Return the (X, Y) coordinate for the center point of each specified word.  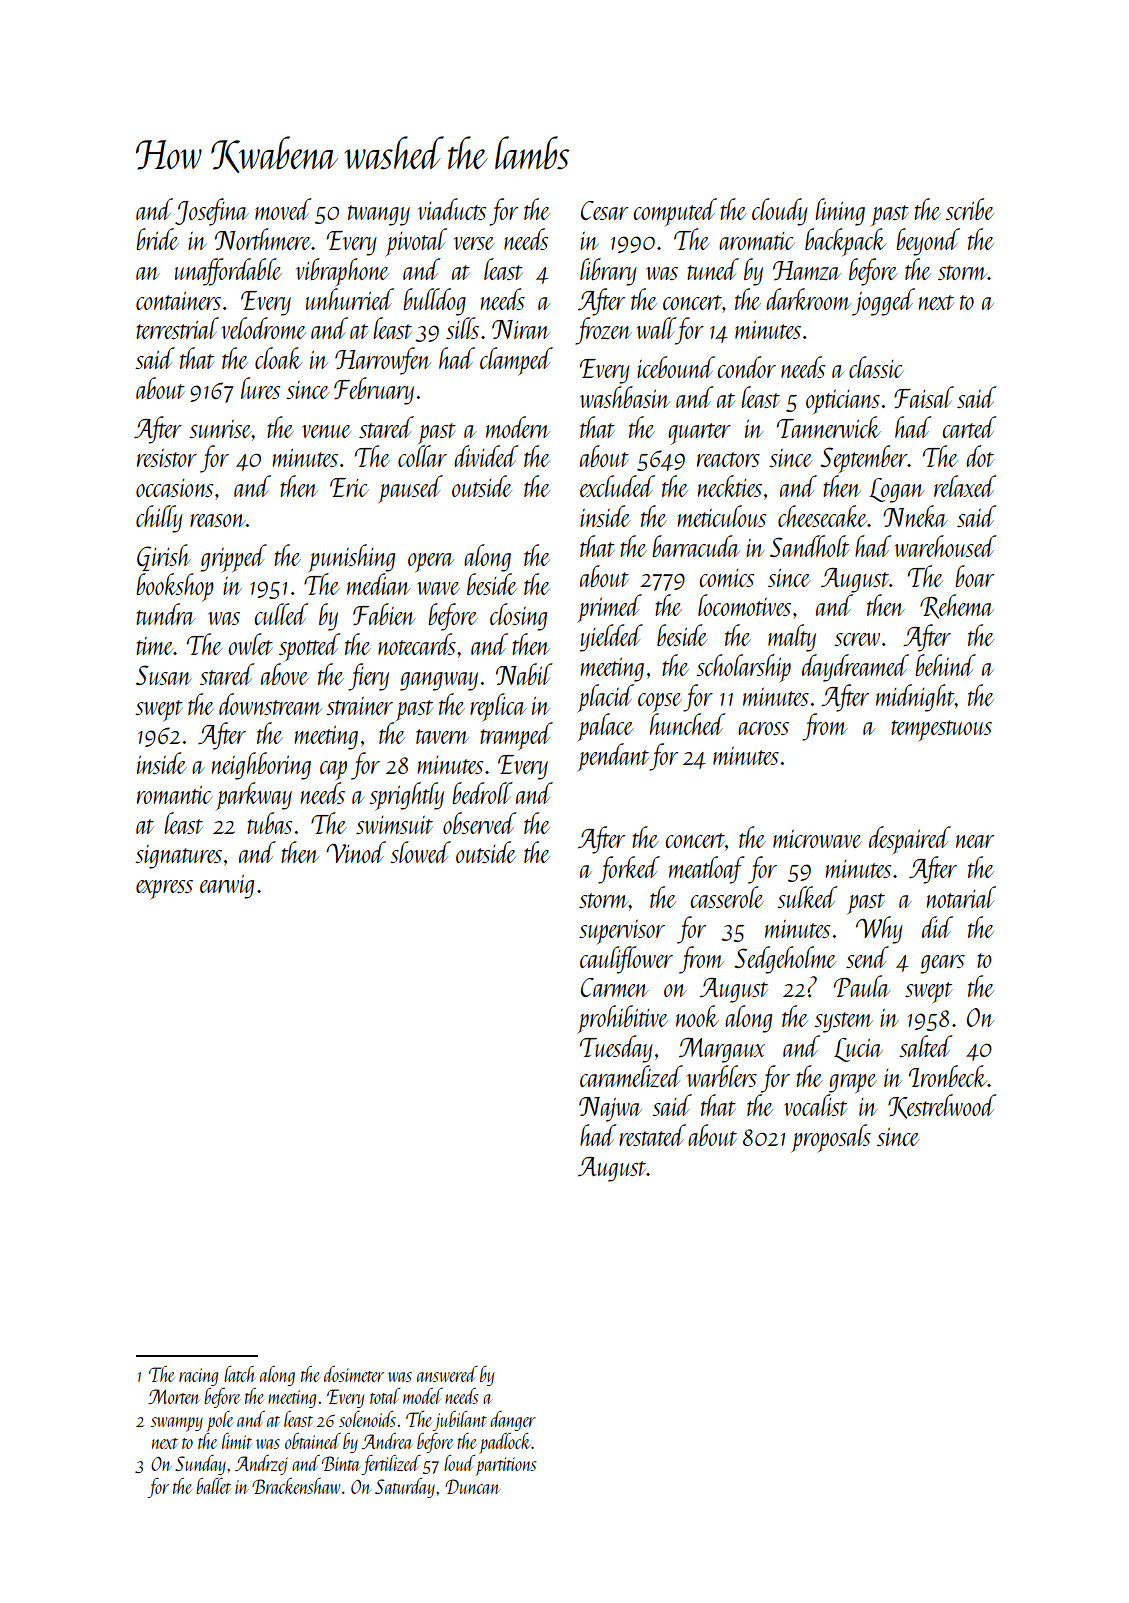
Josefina (212, 212)
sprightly (406, 796)
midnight (915, 698)
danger (513, 1421)
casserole (727, 897)
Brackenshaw (296, 1486)
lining (840, 212)
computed (675, 212)
